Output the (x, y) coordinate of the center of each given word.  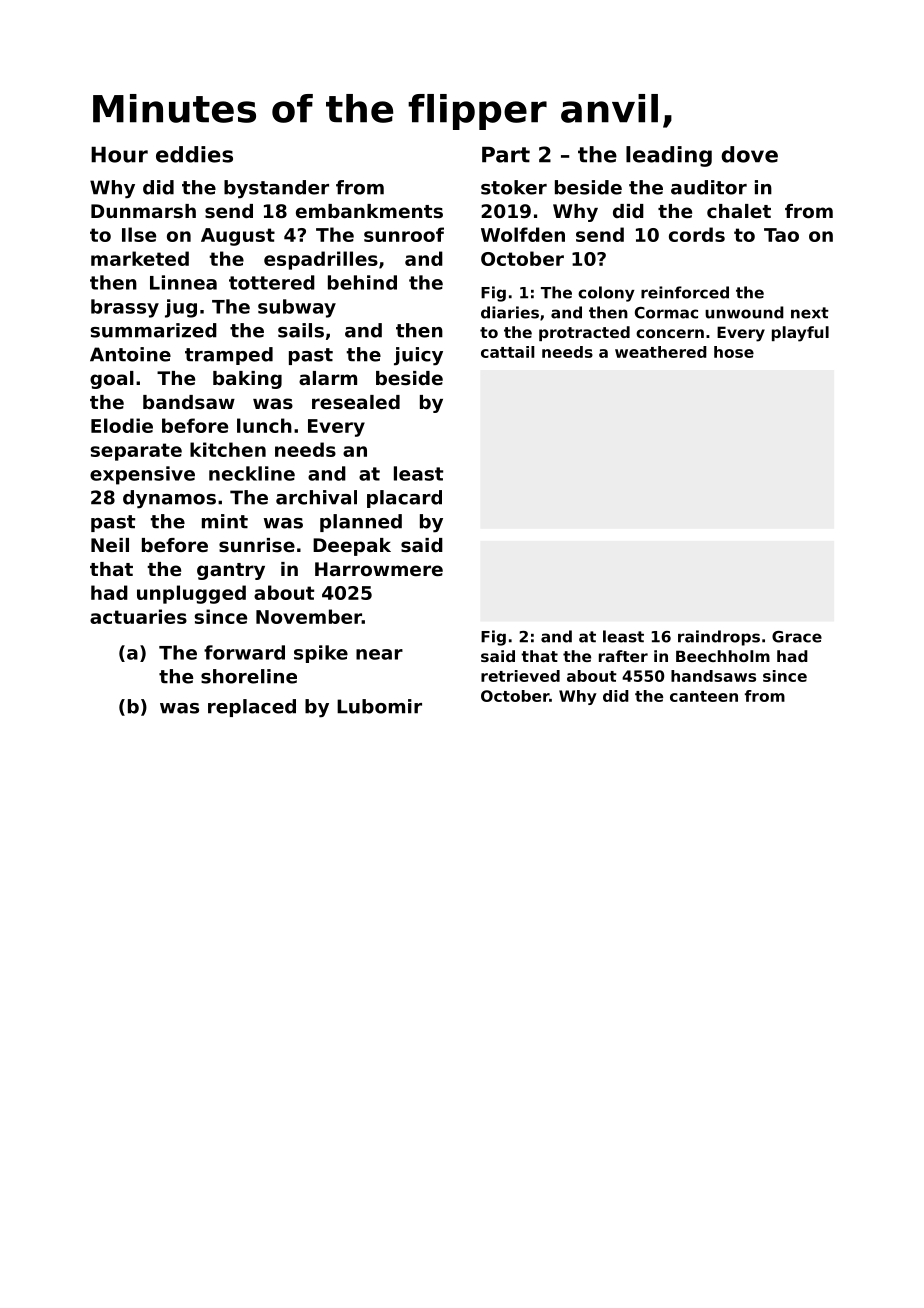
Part (506, 155)
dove (749, 154)
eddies (194, 154)
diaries (510, 312)
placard (404, 499)
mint (225, 521)
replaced (252, 708)
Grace (797, 637)
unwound (744, 312)
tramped (229, 356)
